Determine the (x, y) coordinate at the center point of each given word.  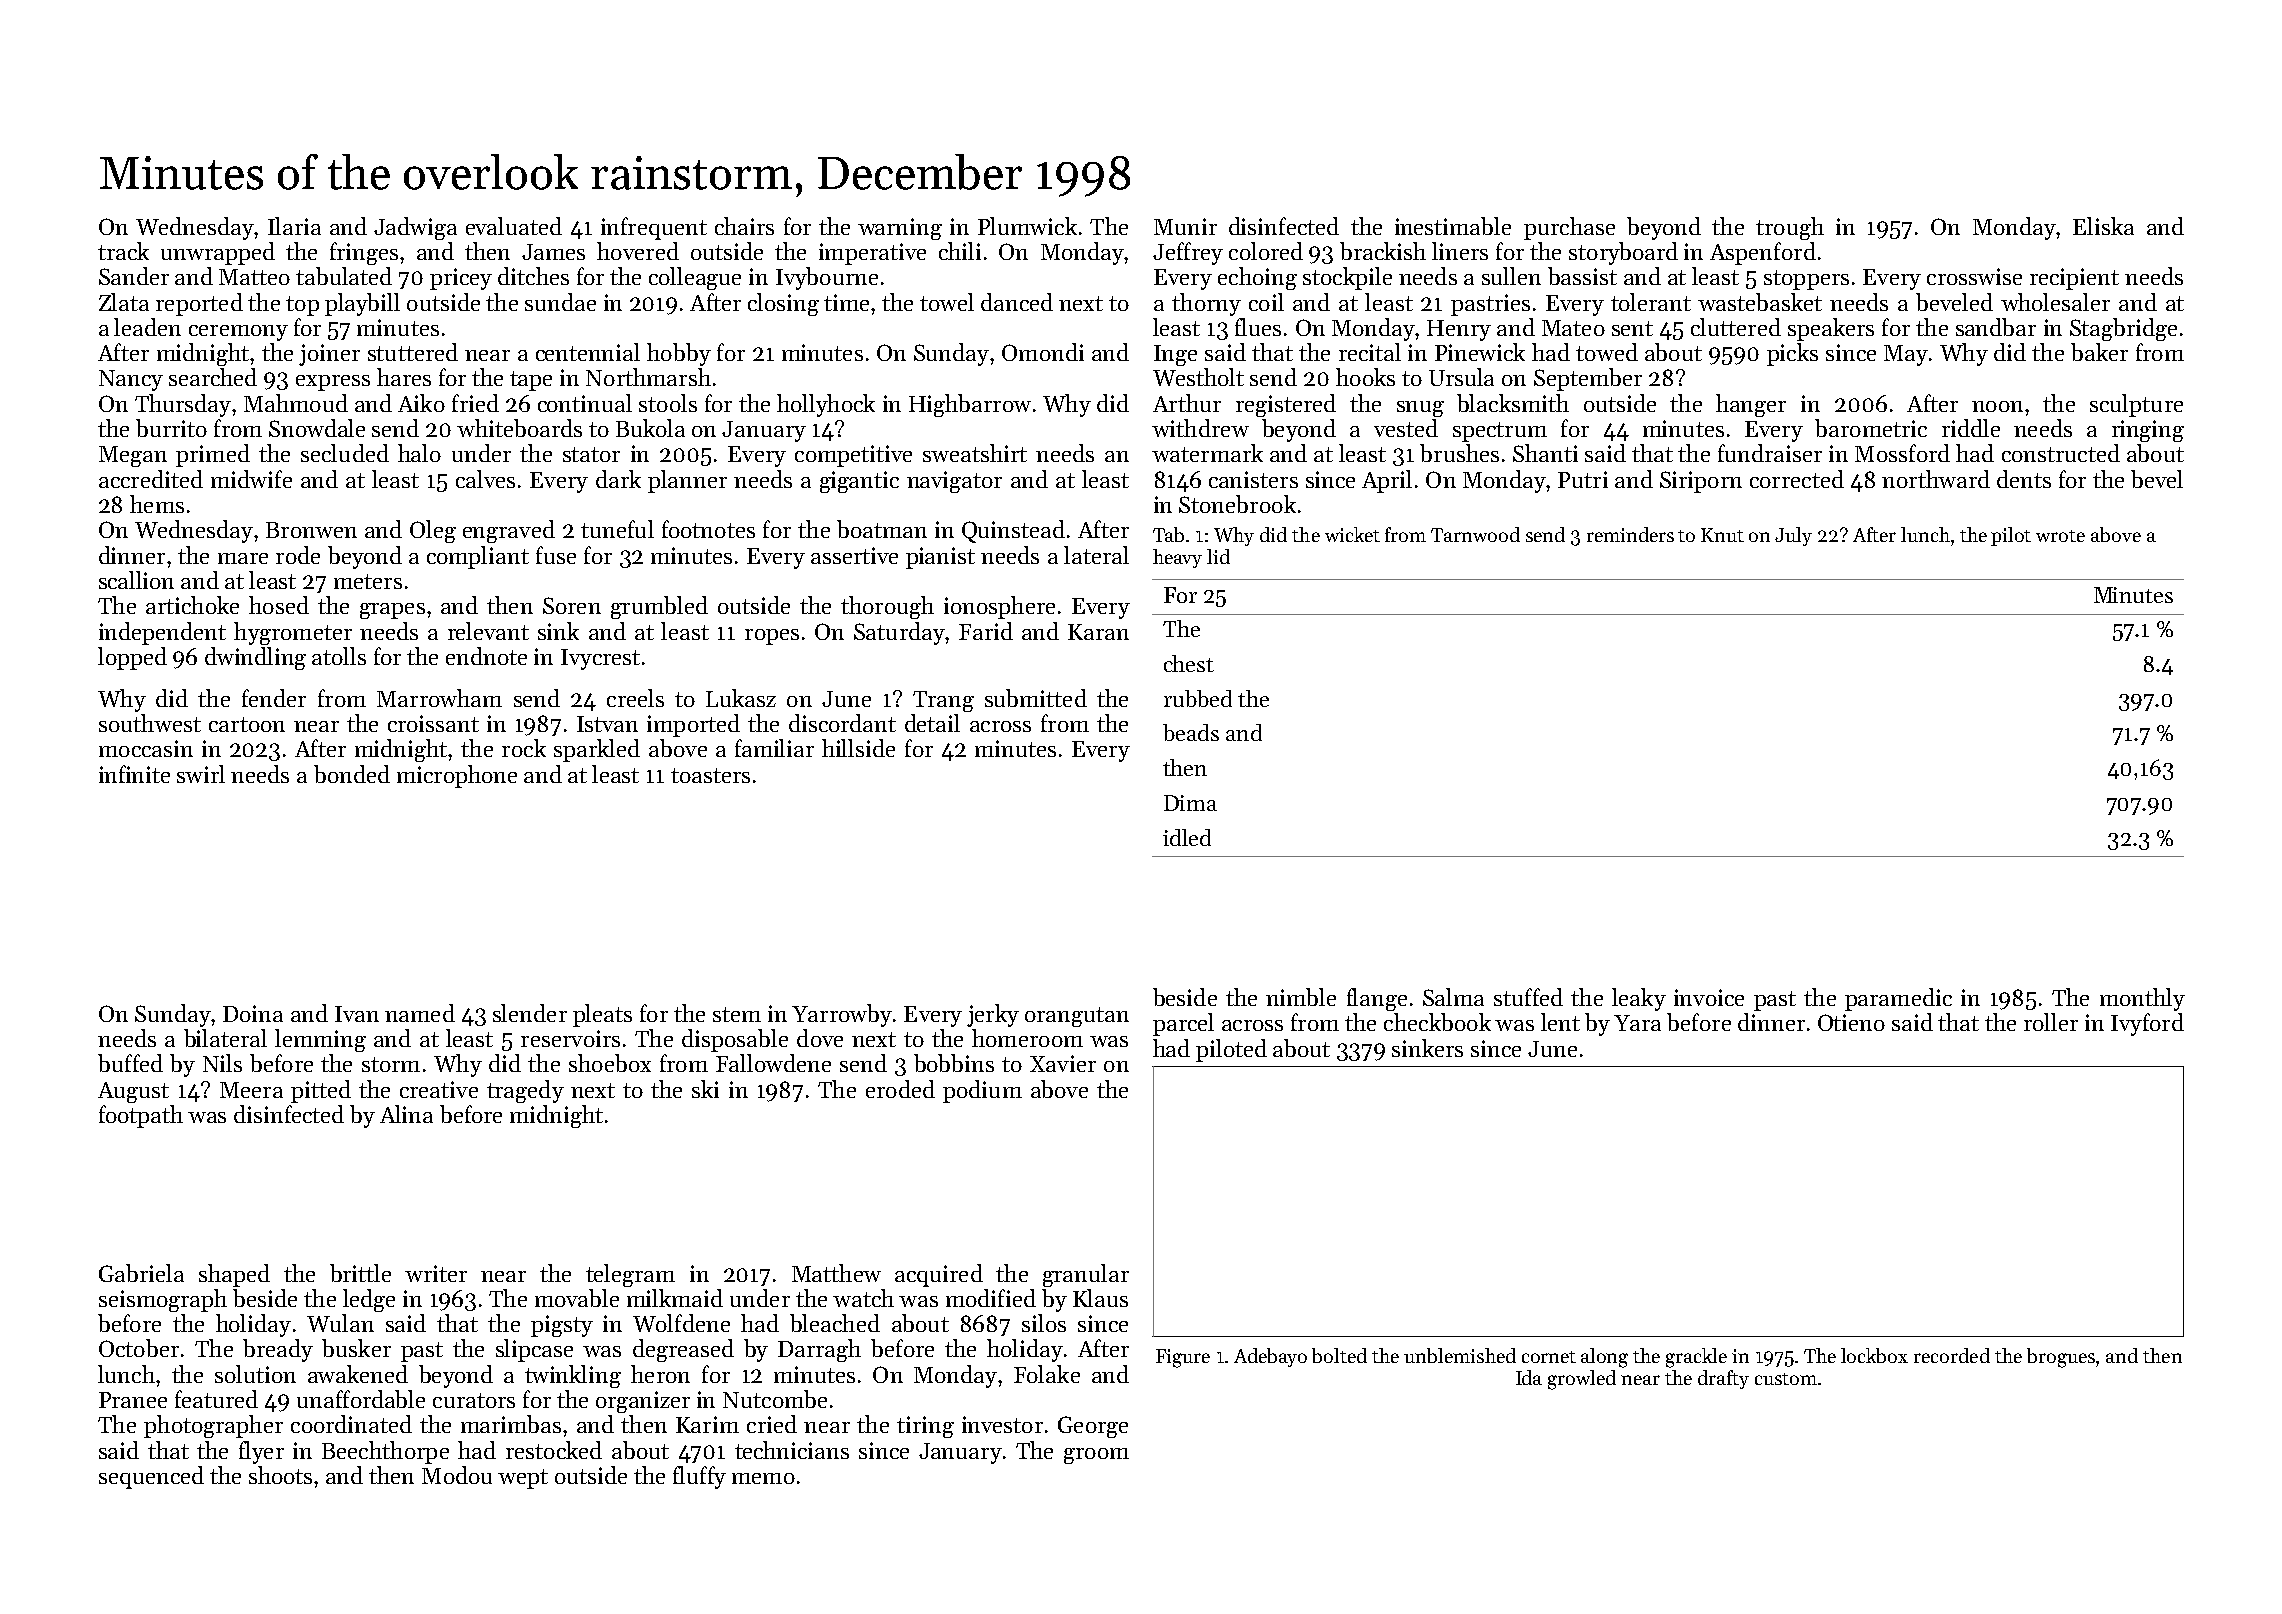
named (420, 1013)
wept (523, 1479)
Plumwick (1027, 226)
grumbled (659, 607)
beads (1191, 732)
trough (1790, 228)
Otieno (1851, 1022)
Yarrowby (842, 1015)
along (1604, 1358)
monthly (2142, 999)
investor (1002, 1424)
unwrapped (218, 253)
